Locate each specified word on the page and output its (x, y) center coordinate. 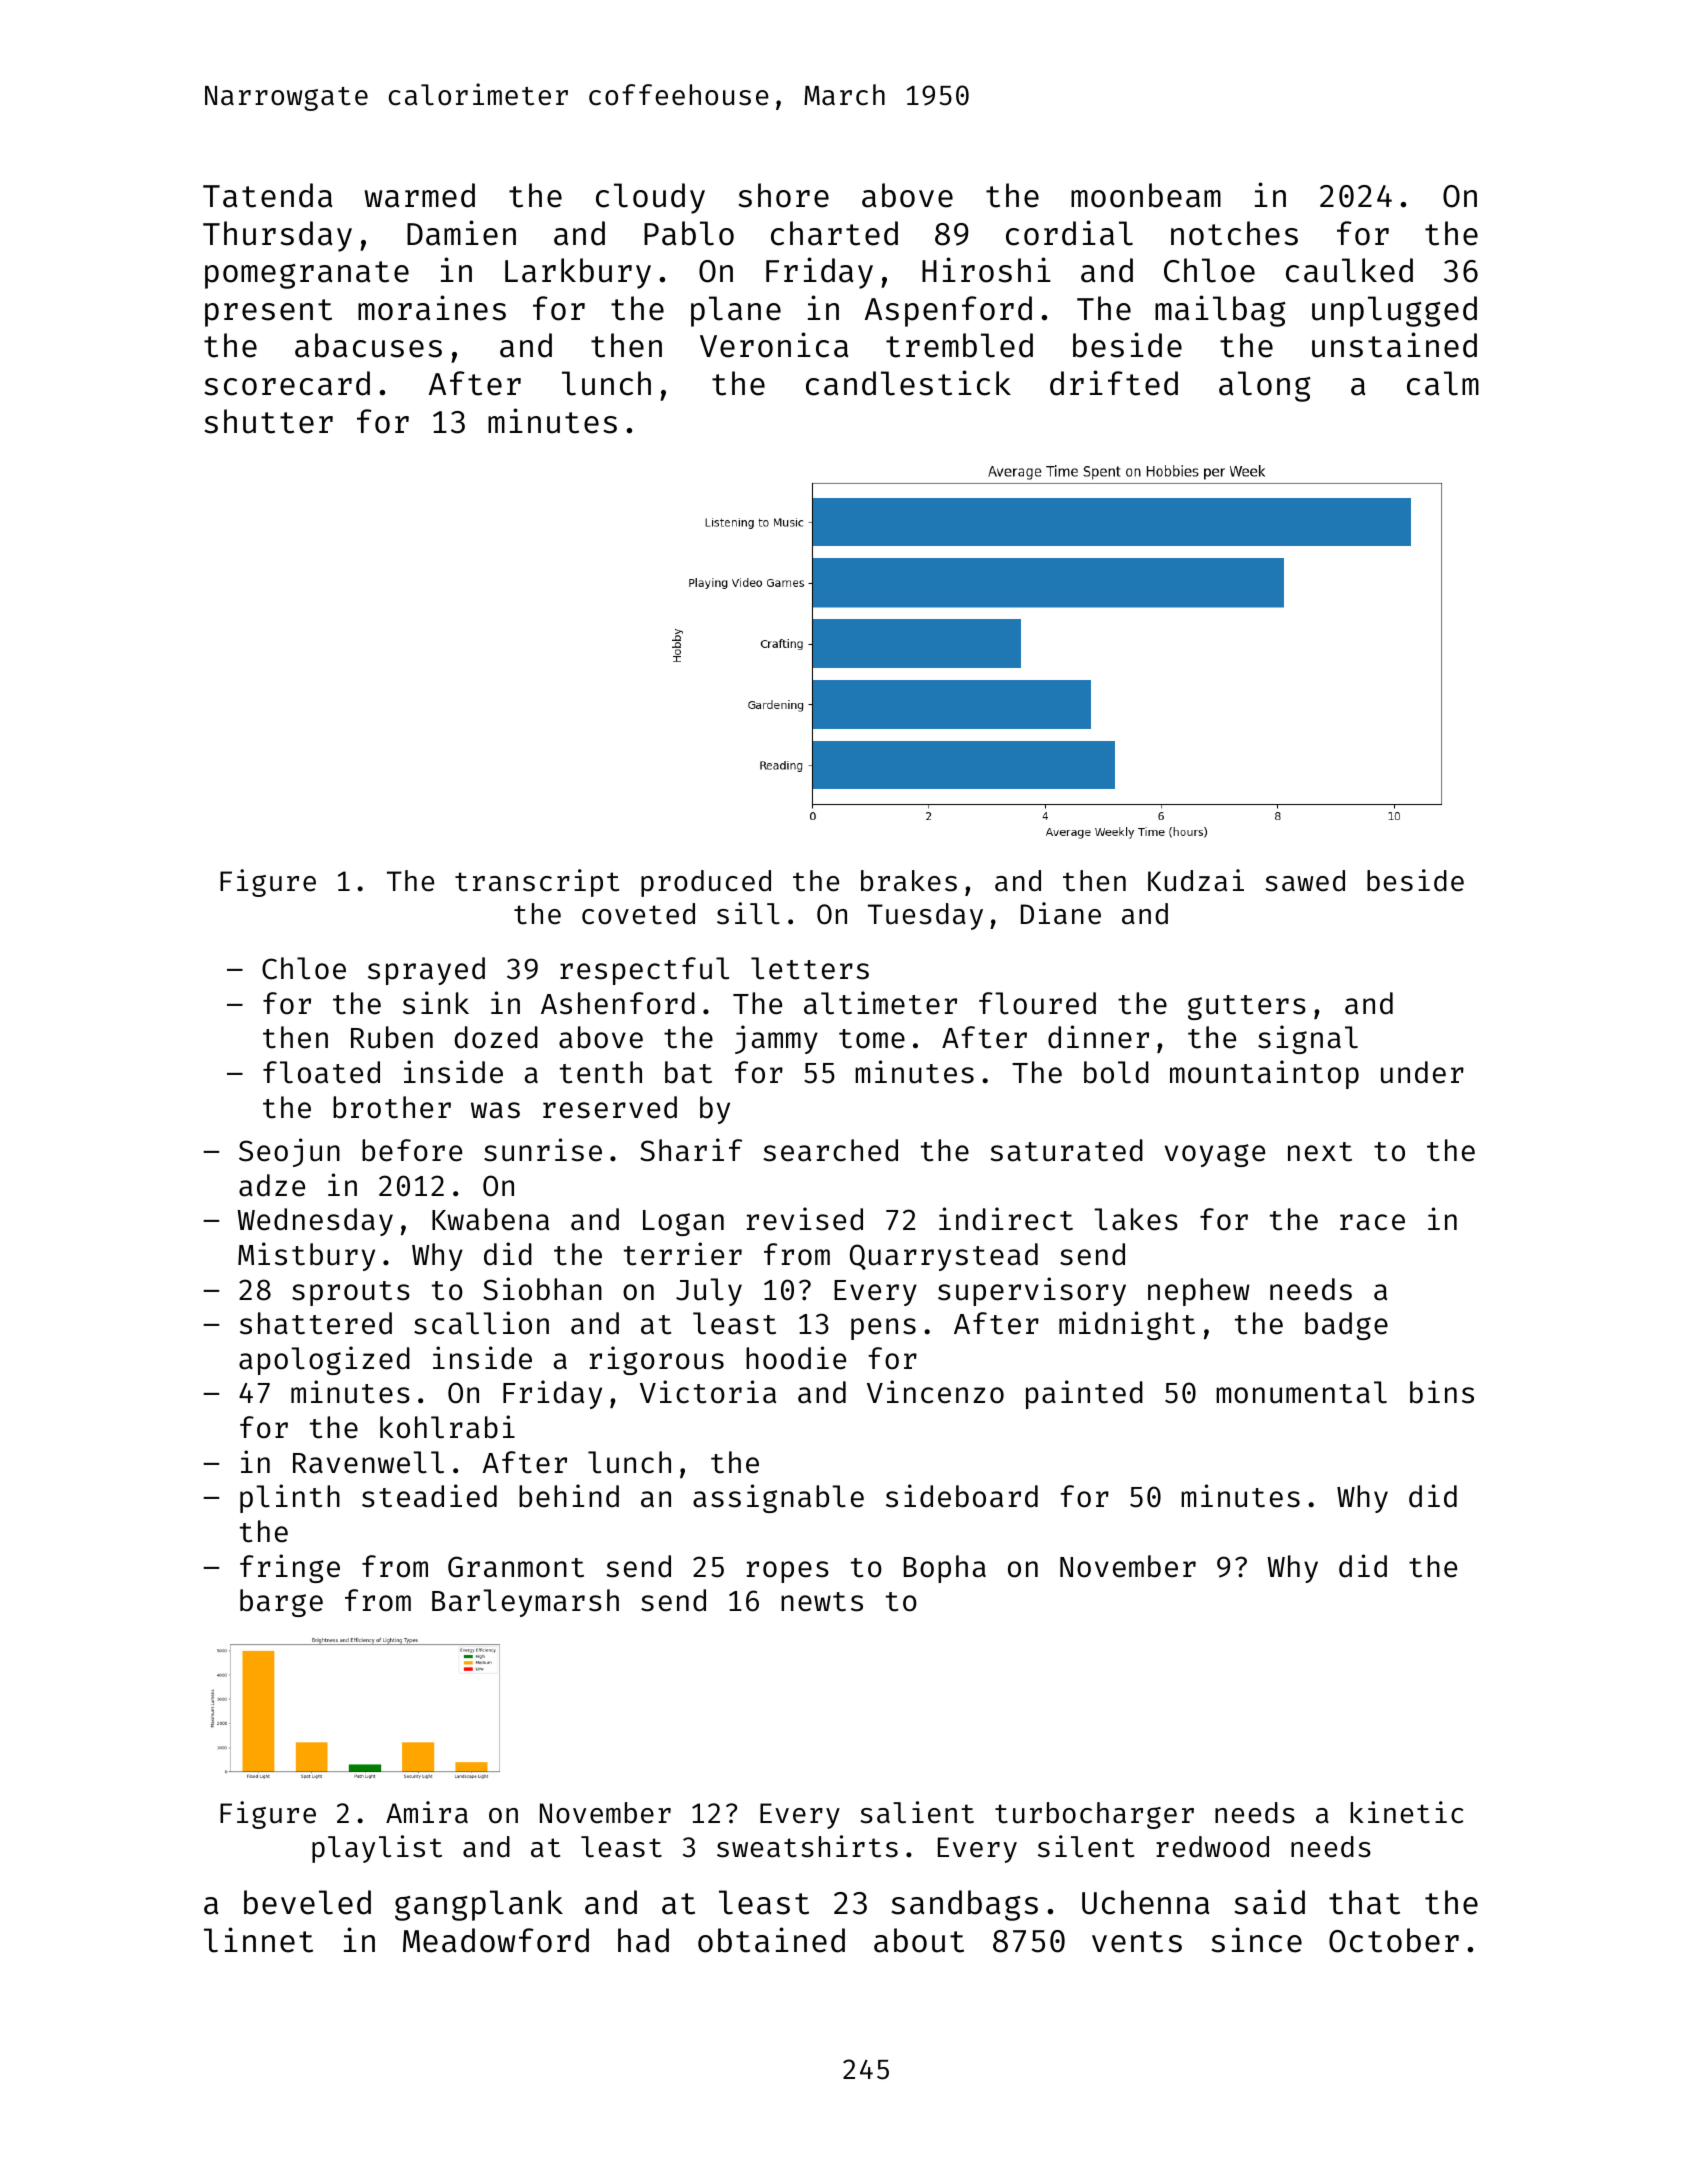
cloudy (650, 198)
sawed (1305, 881)
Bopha (945, 1569)
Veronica (774, 345)
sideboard (962, 1496)
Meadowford (496, 1940)
